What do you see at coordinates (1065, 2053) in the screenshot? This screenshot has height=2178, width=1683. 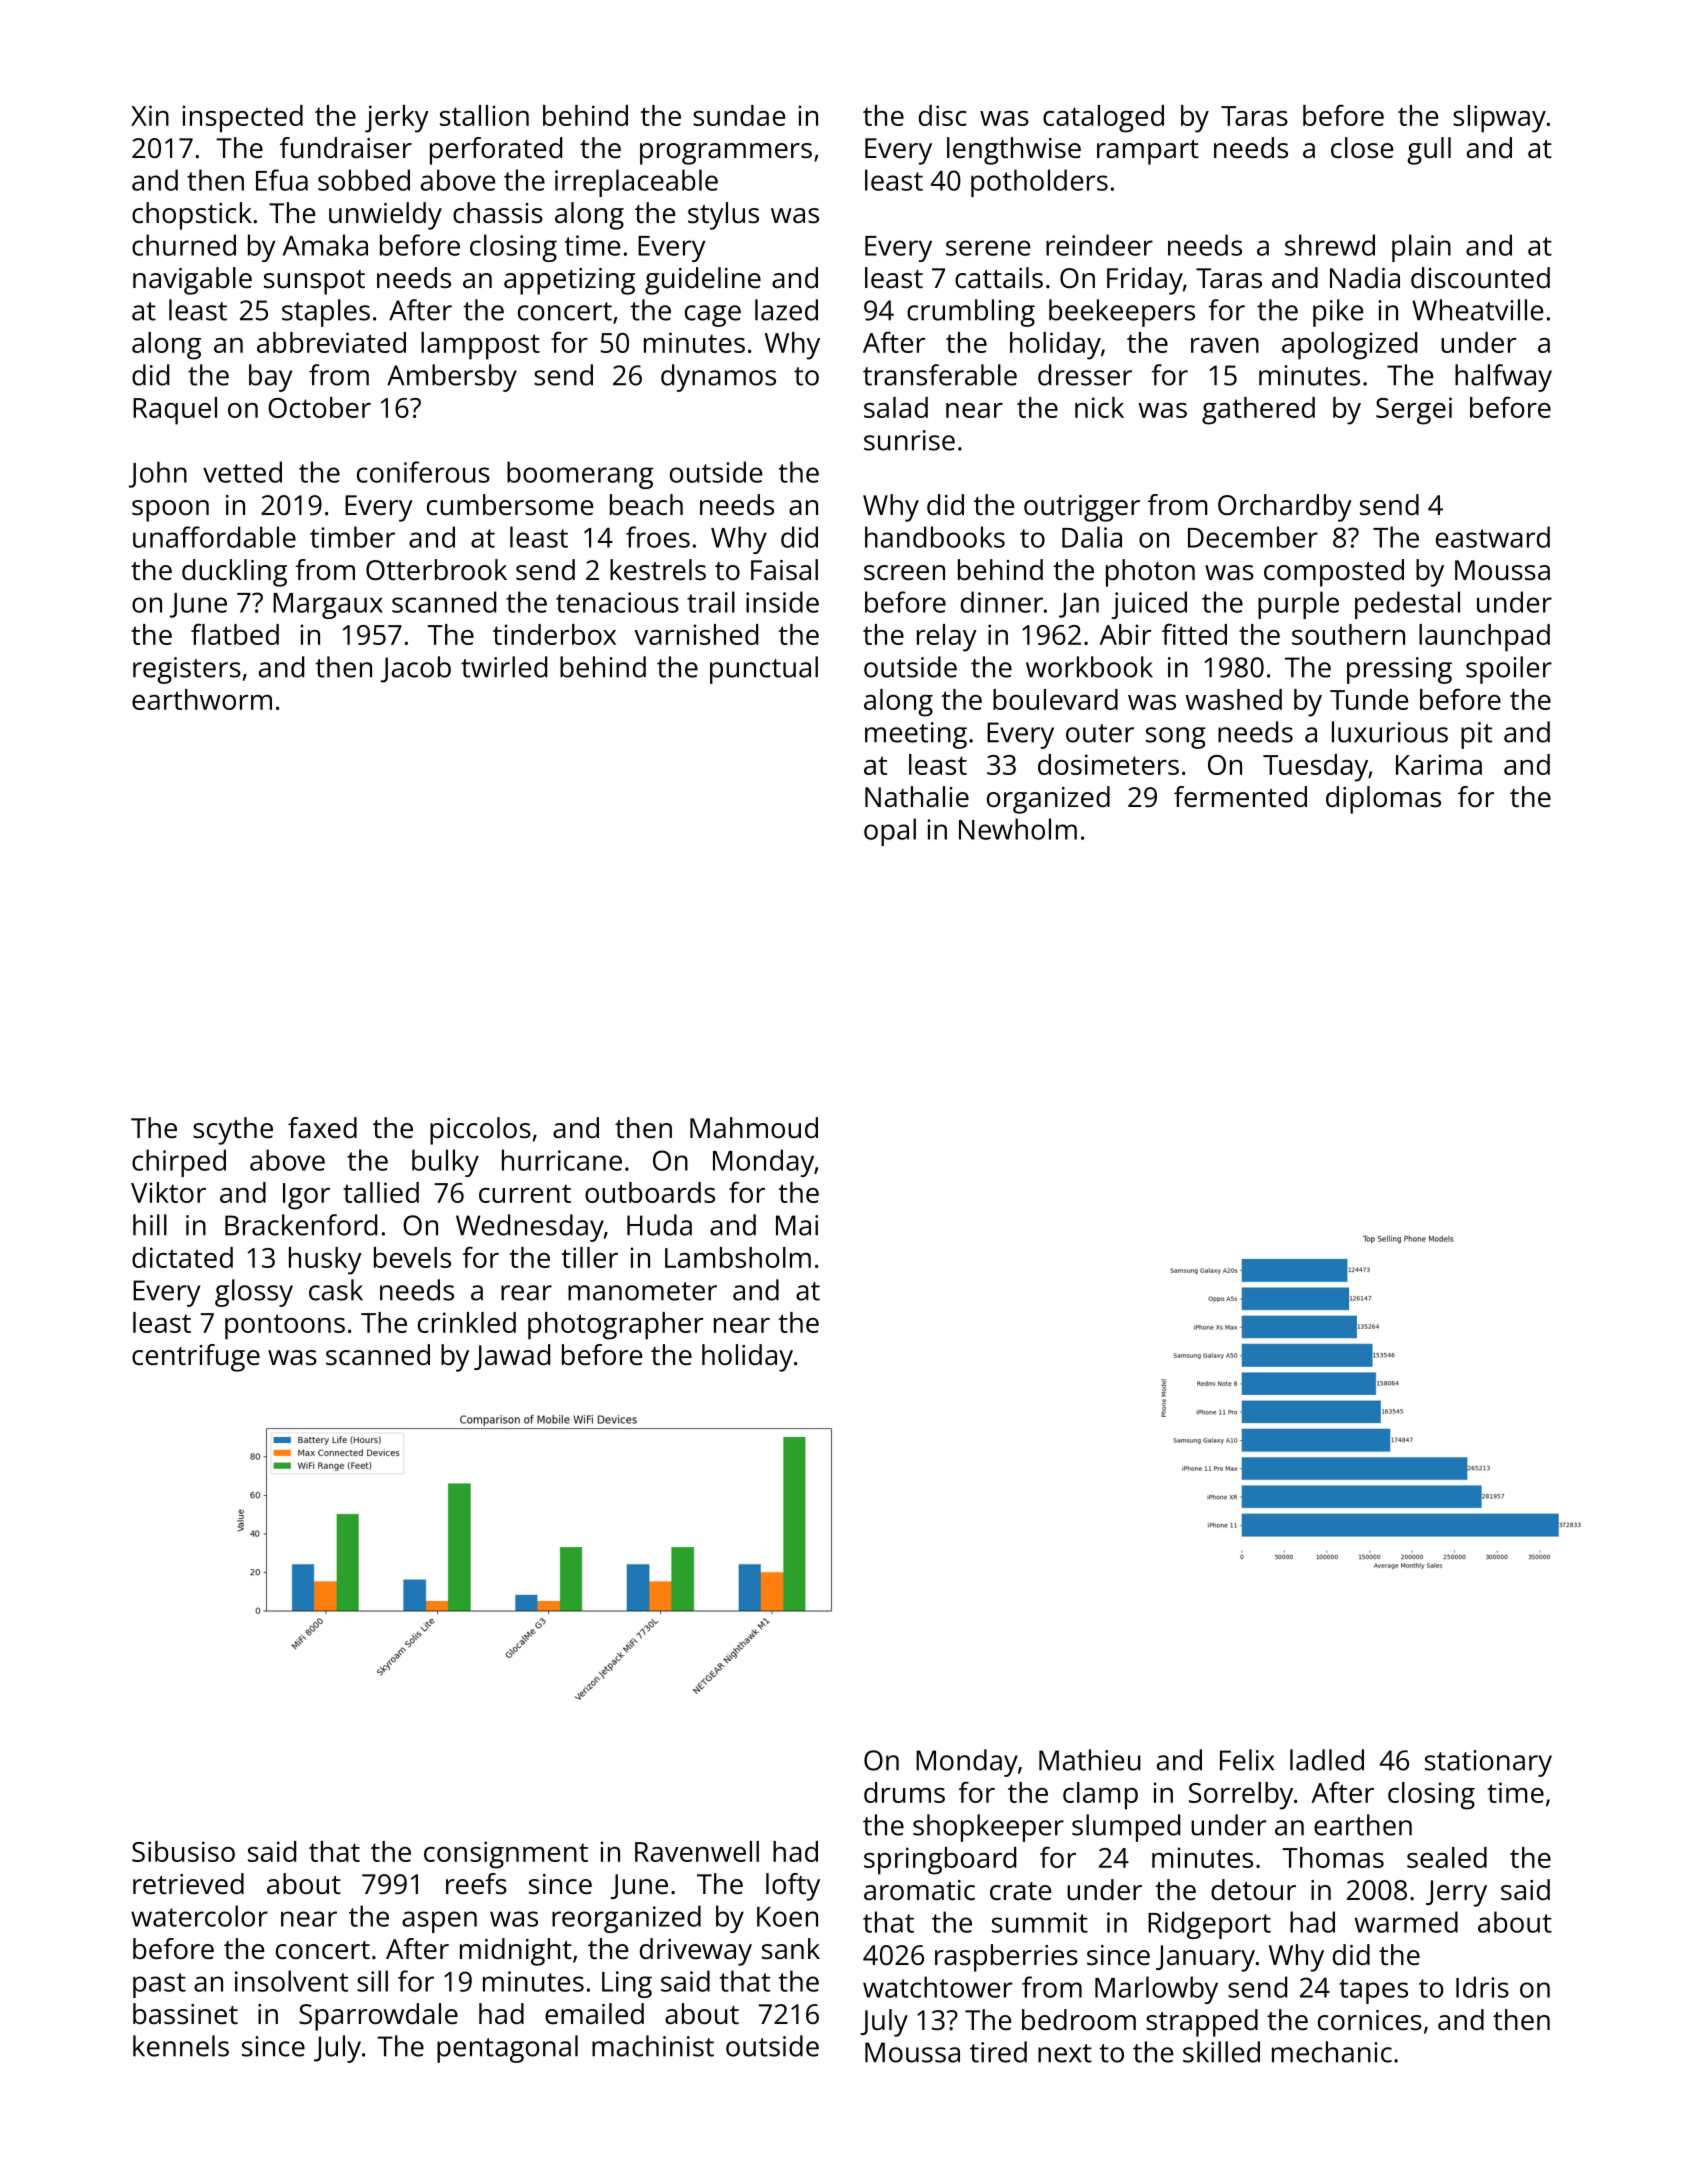 I see `next` at bounding box center [1065, 2053].
